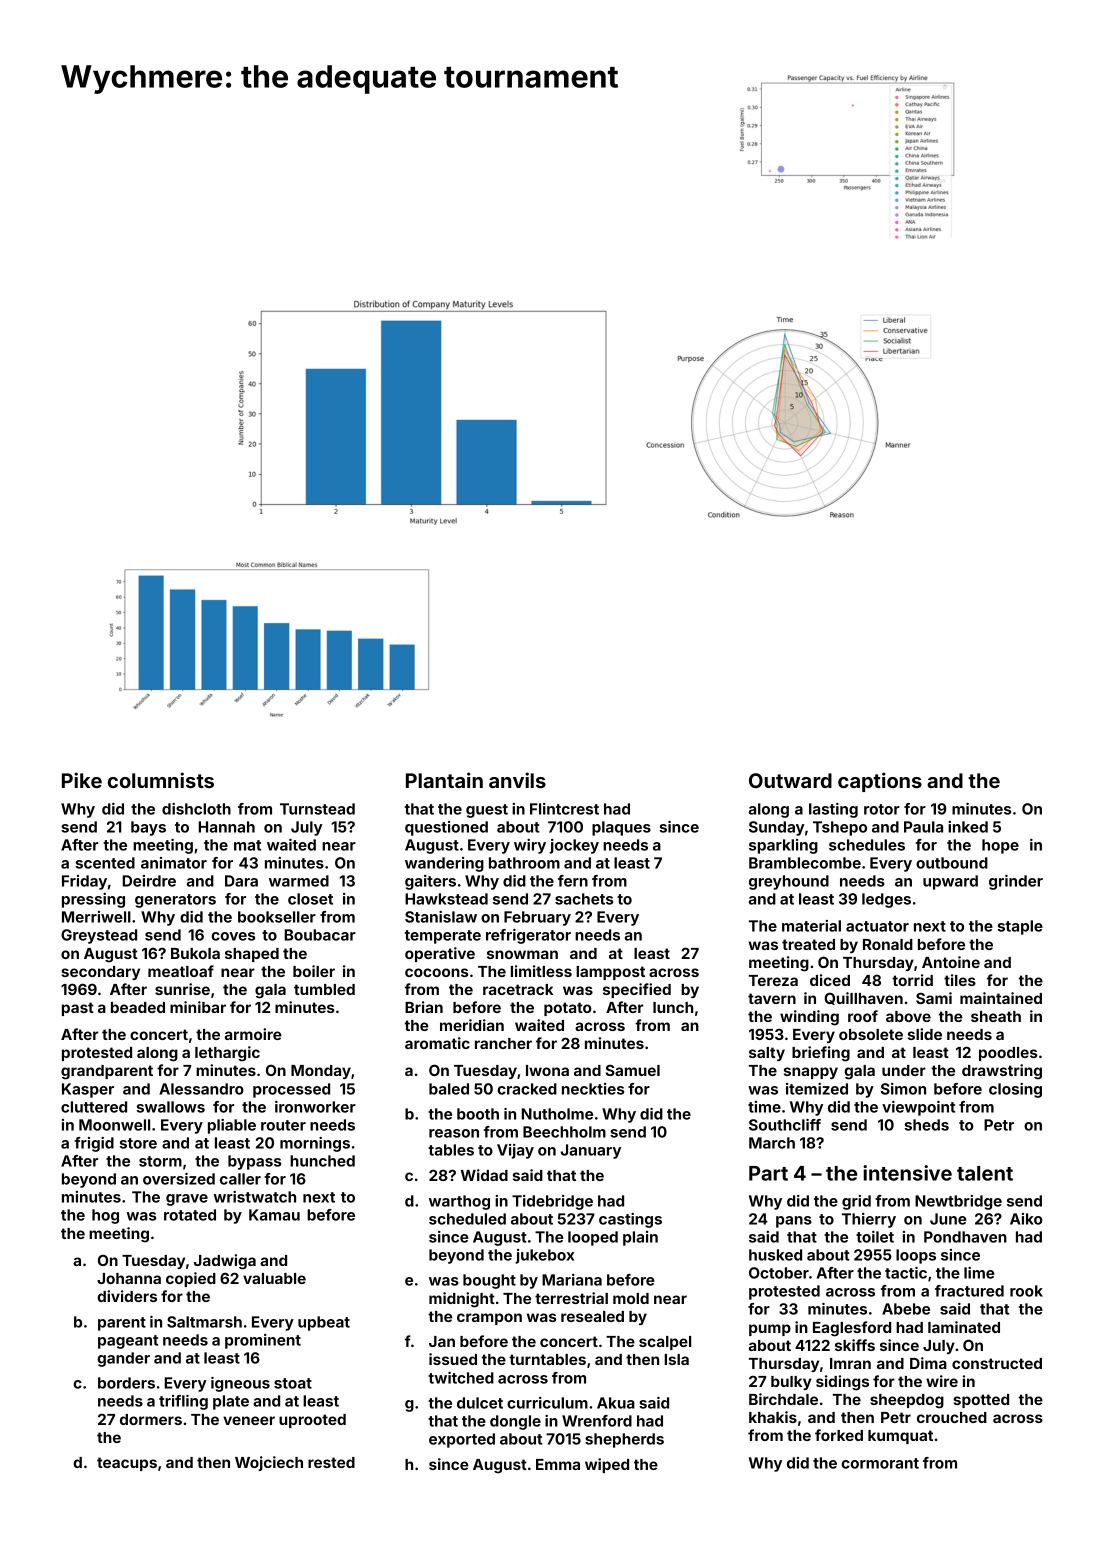  I want to click on diced, so click(830, 980).
